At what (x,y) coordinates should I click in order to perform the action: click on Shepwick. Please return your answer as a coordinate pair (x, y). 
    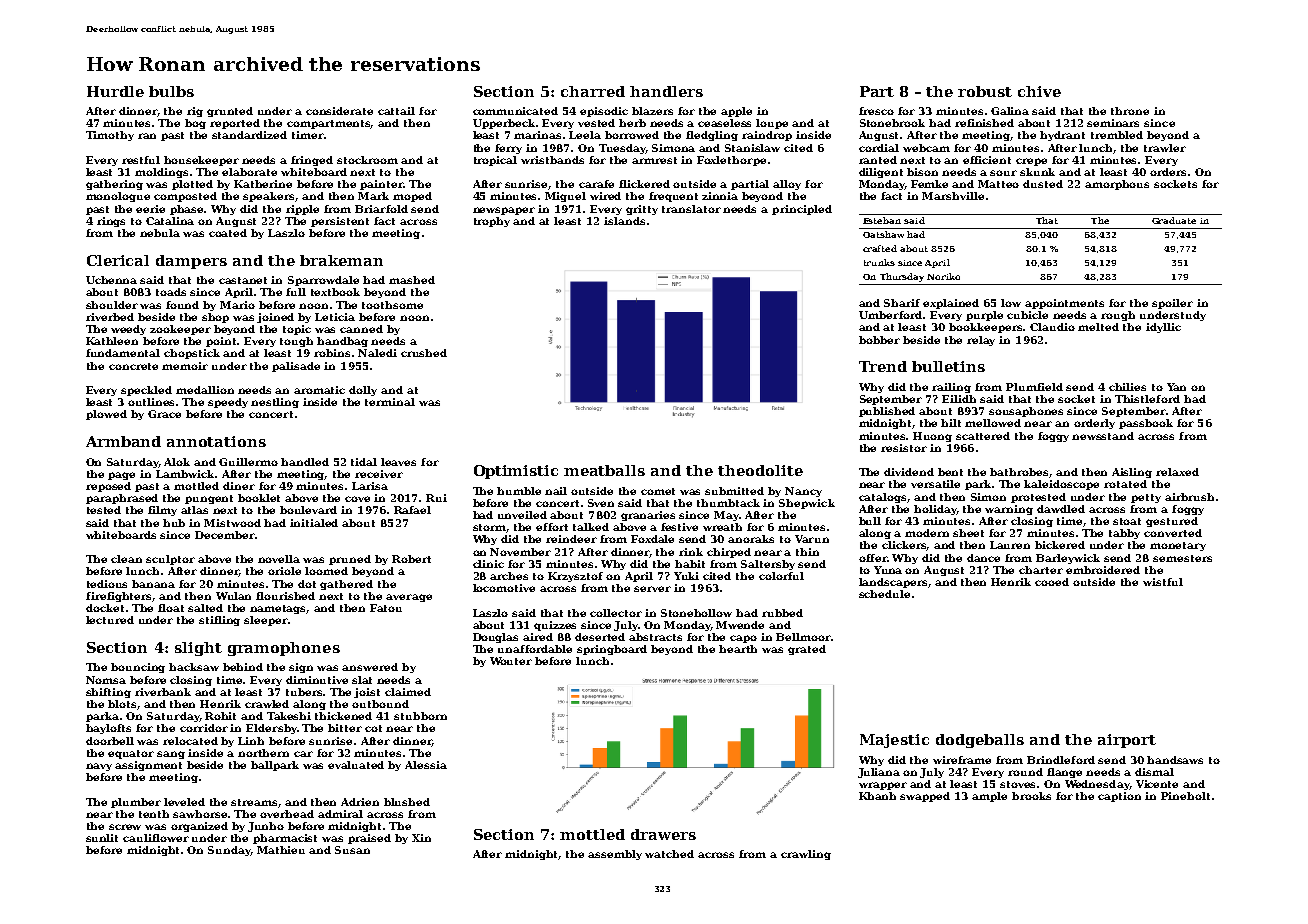
    Looking at the image, I should click on (807, 504).
